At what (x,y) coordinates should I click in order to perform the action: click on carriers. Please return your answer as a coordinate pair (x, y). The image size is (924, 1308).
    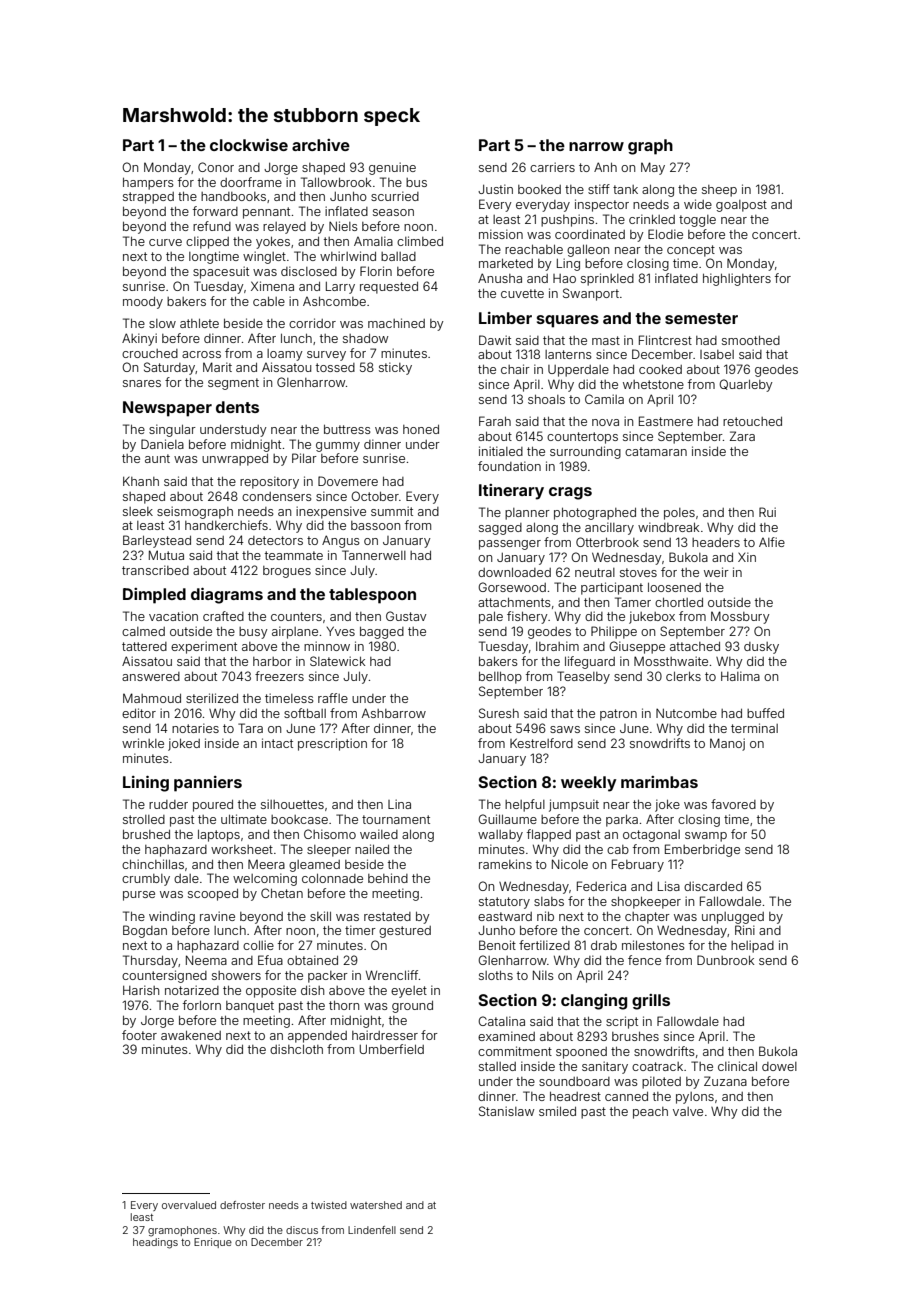
    Looking at the image, I should click on (552, 167).
